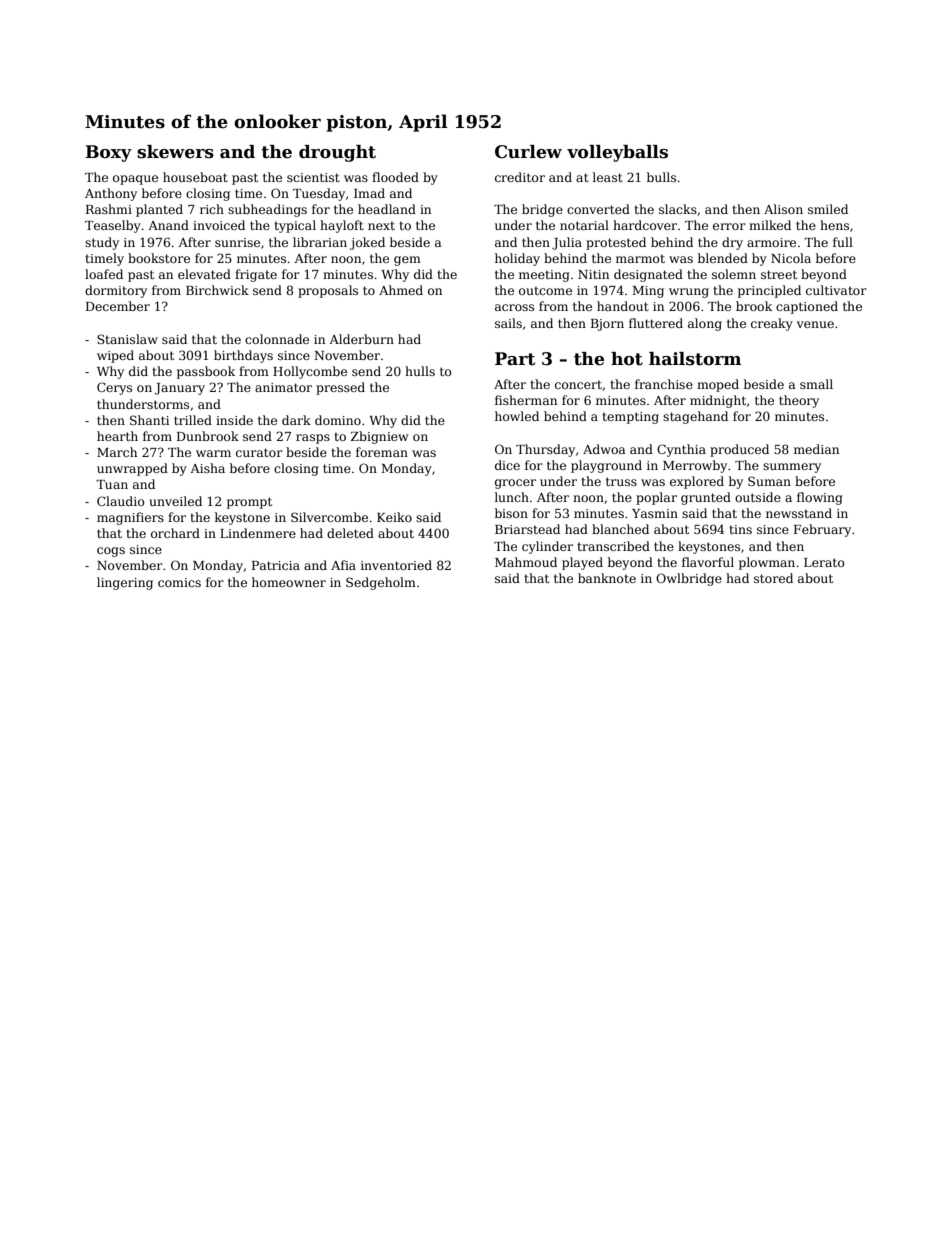 The height and width of the screenshot is (1233, 952). What do you see at coordinates (528, 152) in the screenshot?
I see `Curlew` at bounding box center [528, 152].
